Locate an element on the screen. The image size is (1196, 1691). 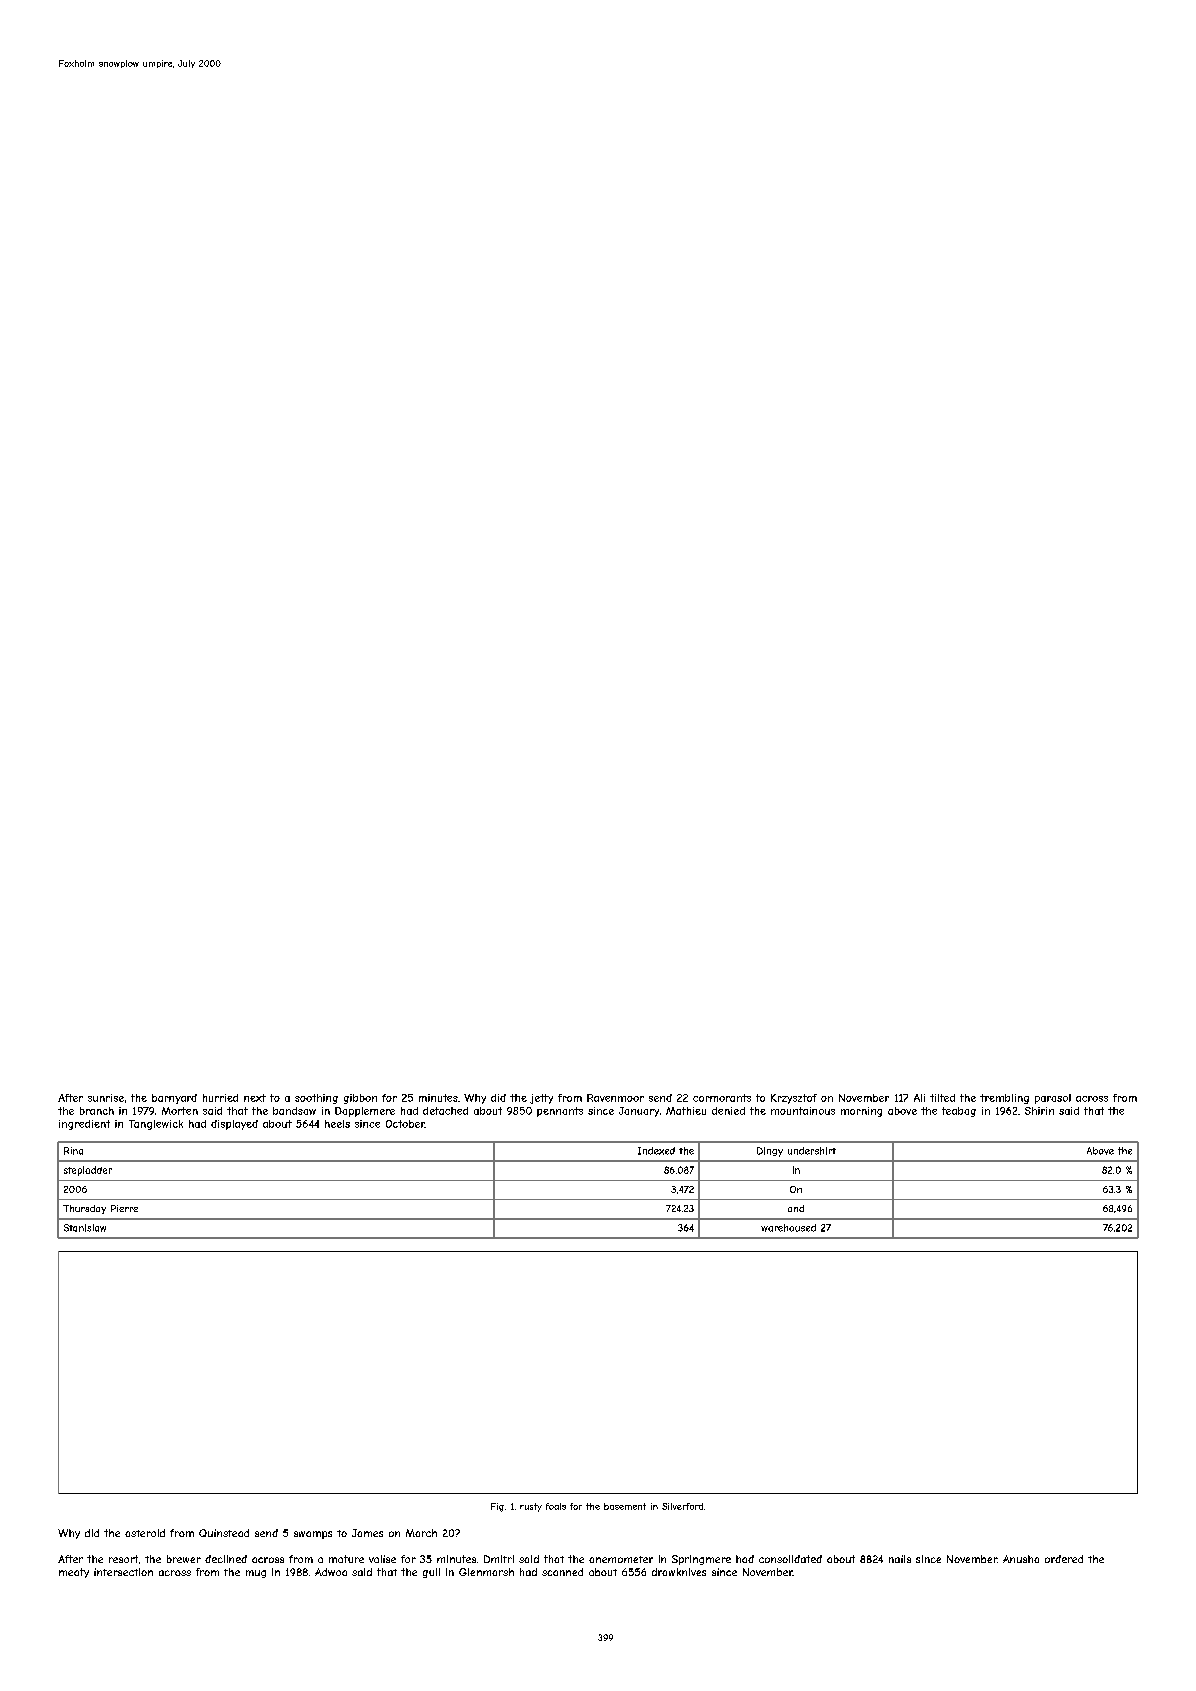
meaty is located at coordinates (74, 1573).
